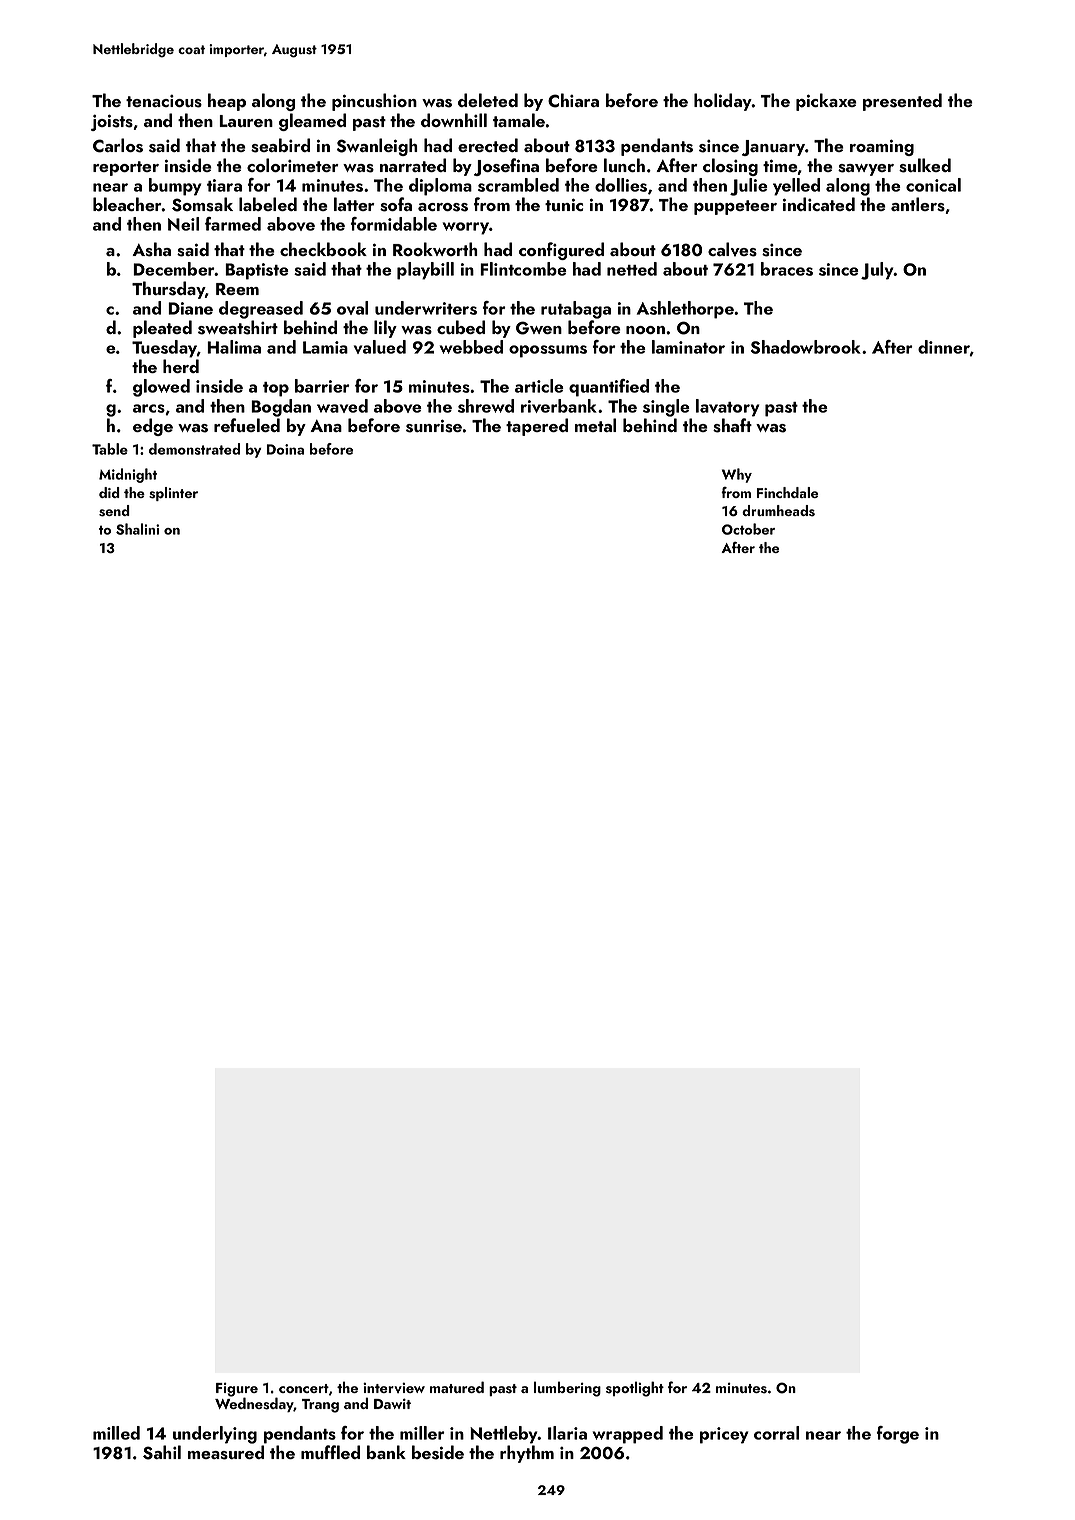 This document has width=1075, height=1520. What do you see at coordinates (438, 1452) in the document?
I see `beside` at bounding box center [438, 1452].
